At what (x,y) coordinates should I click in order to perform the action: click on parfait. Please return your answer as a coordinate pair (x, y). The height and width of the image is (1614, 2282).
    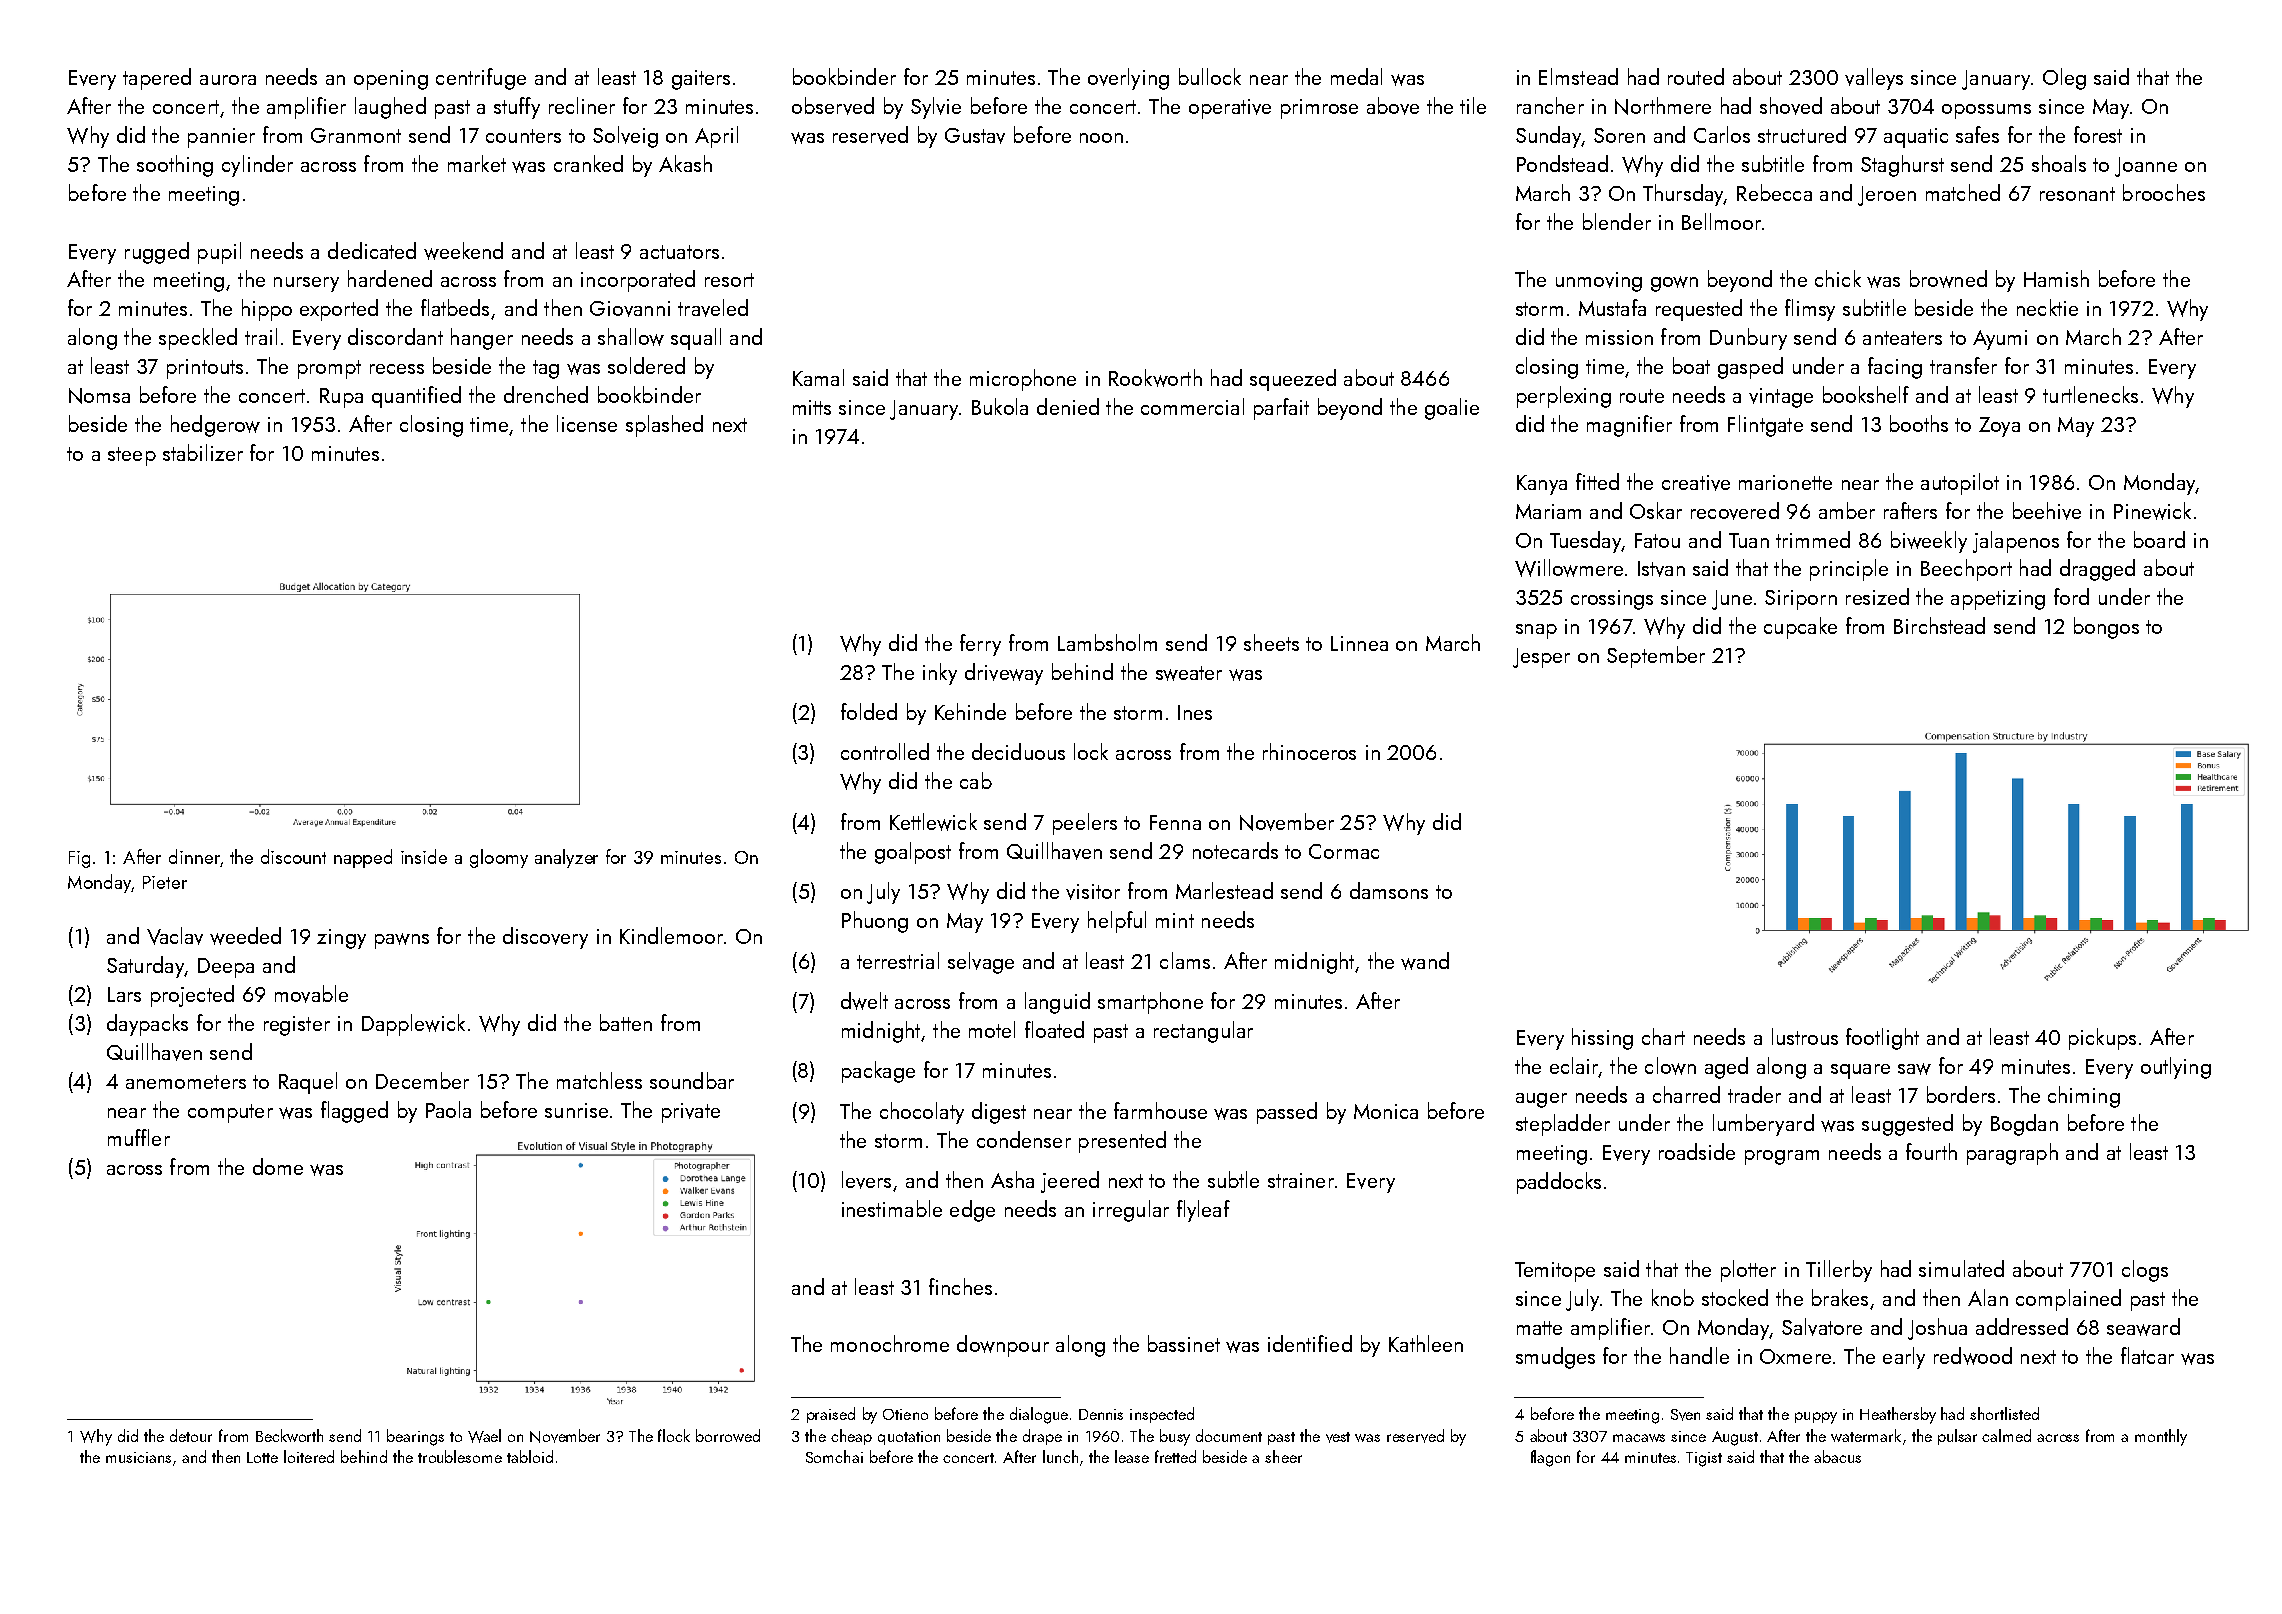
    Looking at the image, I should click on (1281, 409).
